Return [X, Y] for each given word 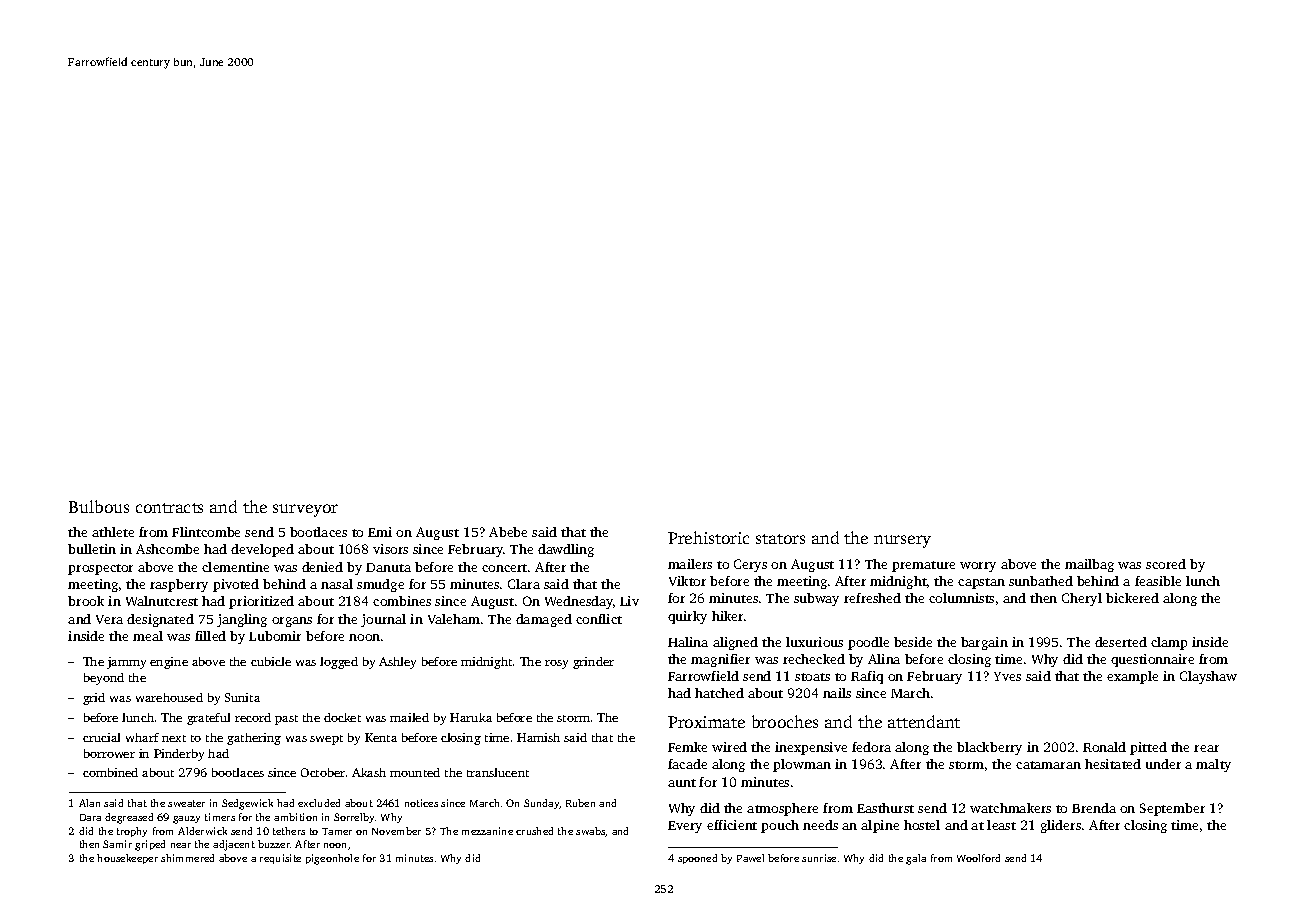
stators [780, 539]
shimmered [187, 858]
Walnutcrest [162, 601]
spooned [697, 859]
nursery [902, 541]
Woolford [978, 858]
